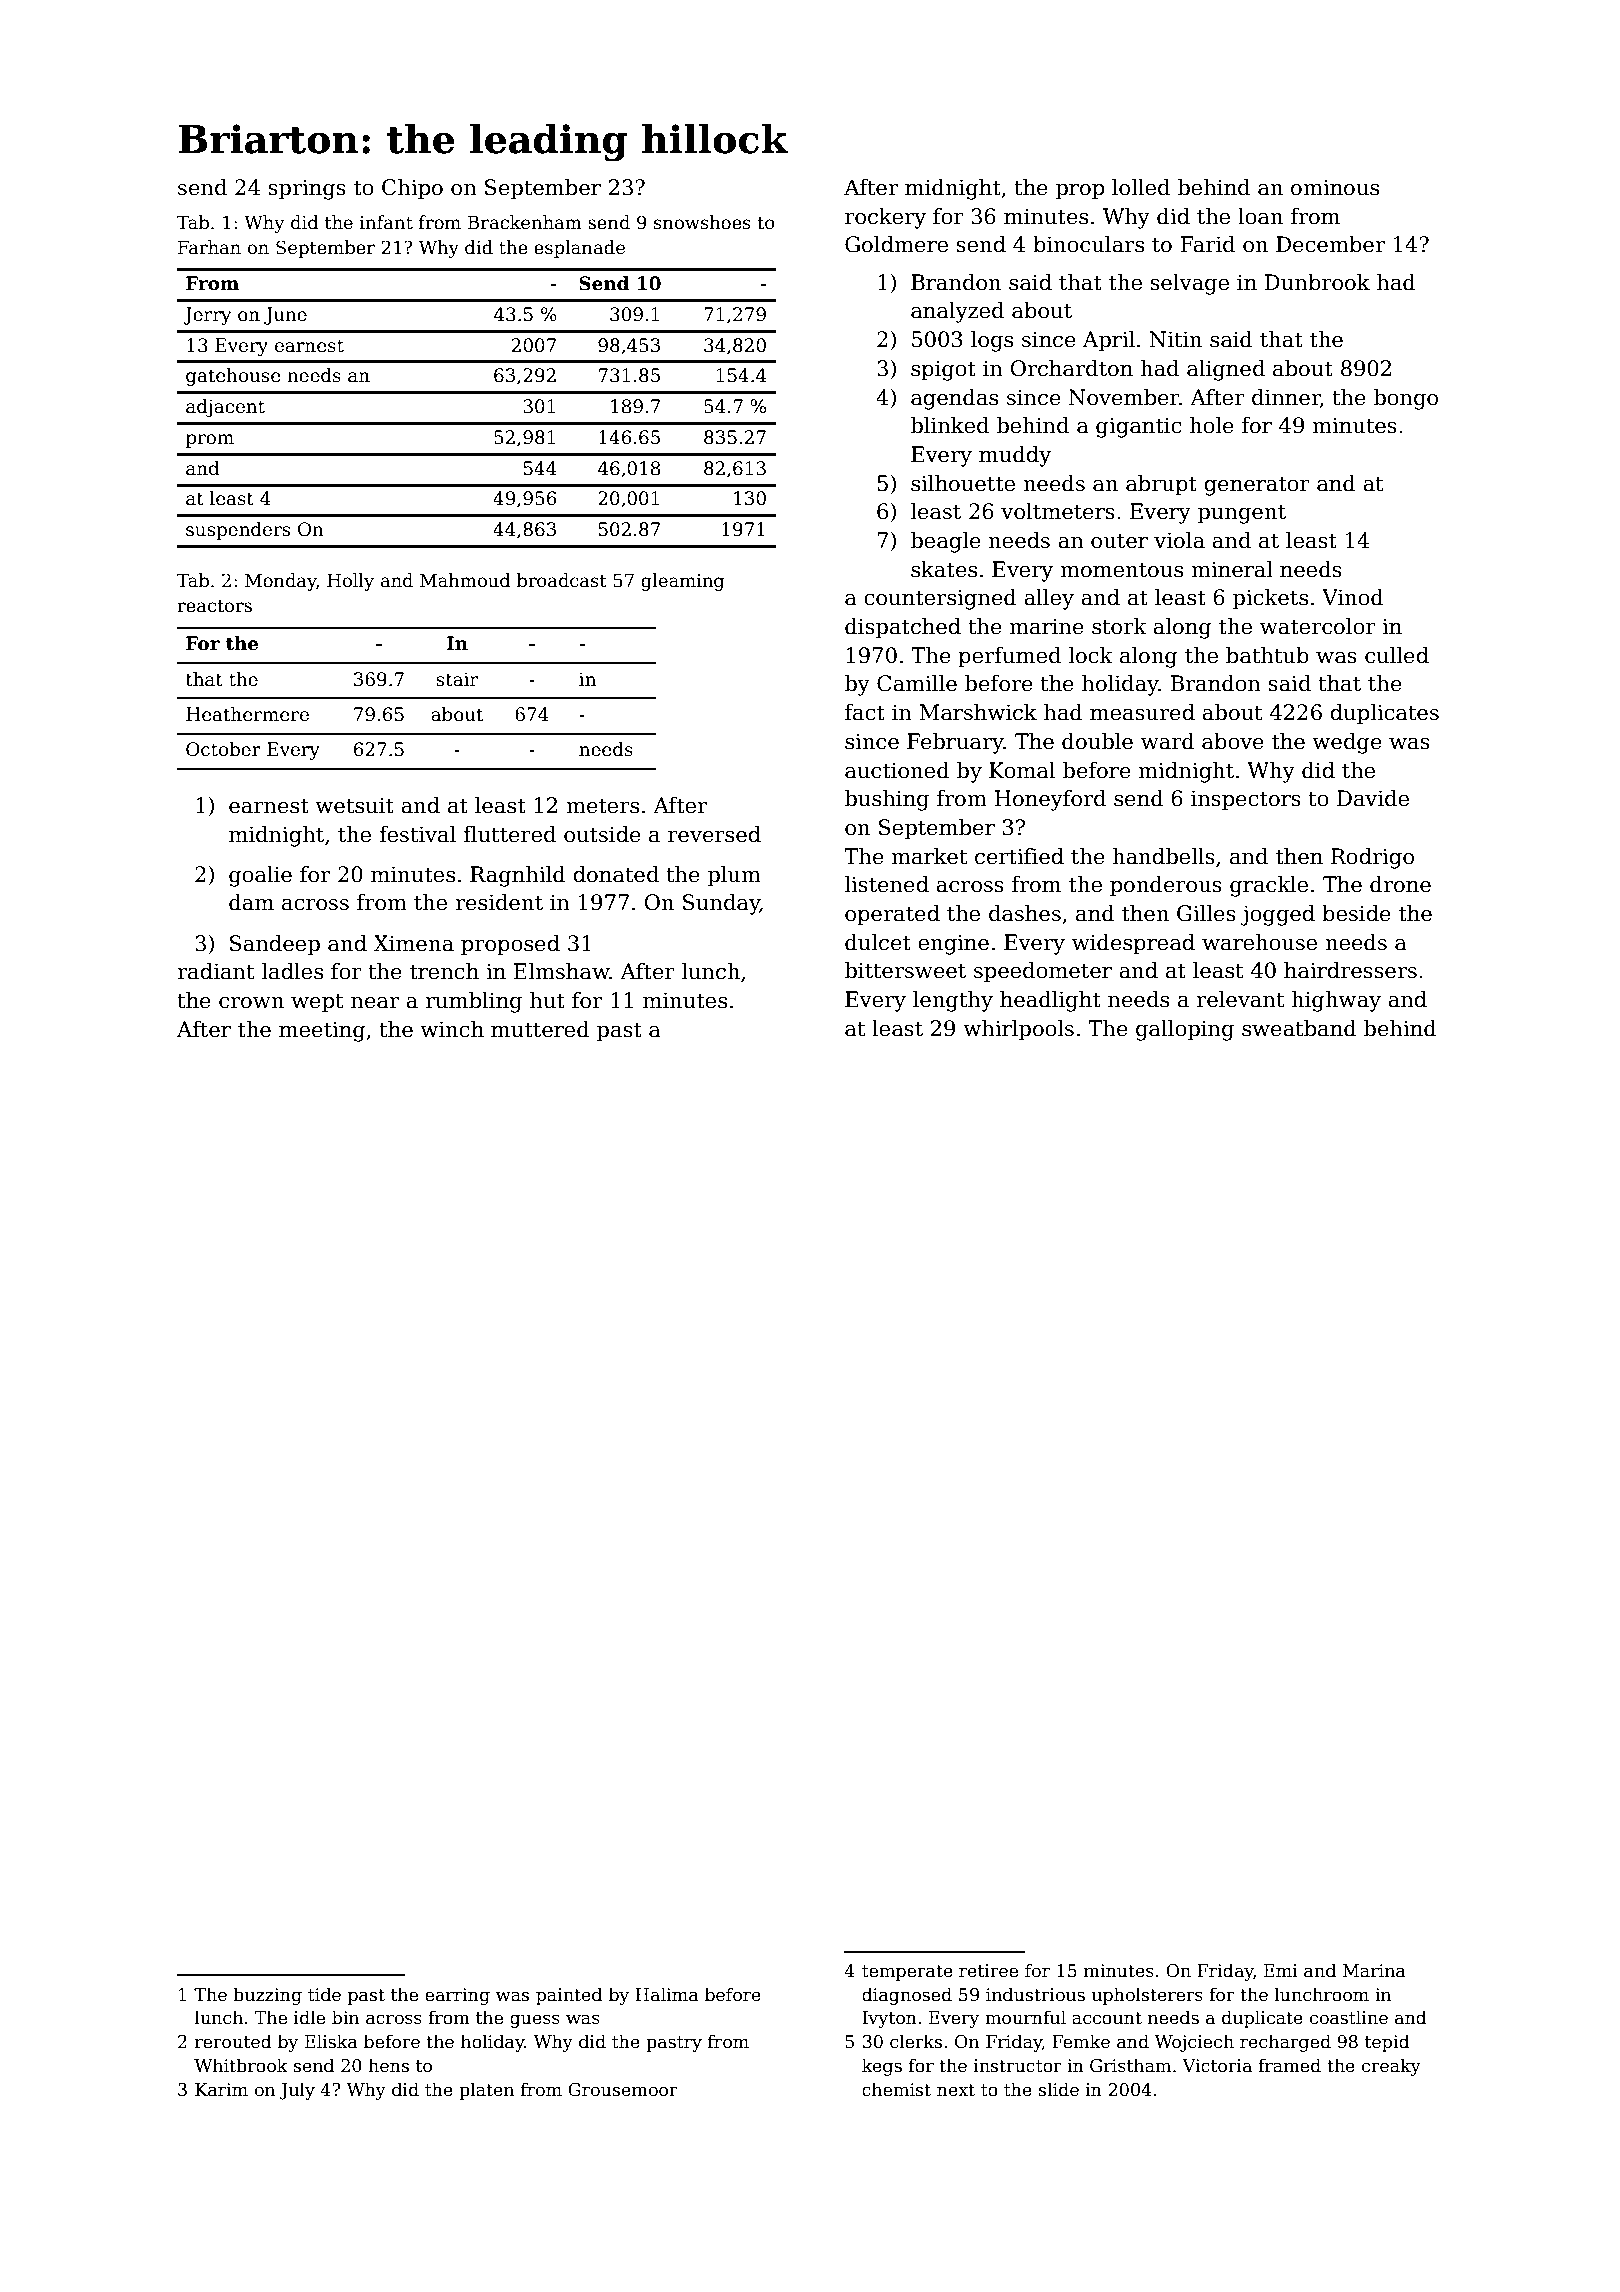 The height and width of the image is (2292, 1620). What do you see at coordinates (417, 834) in the image?
I see `festival` at bounding box center [417, 834].
